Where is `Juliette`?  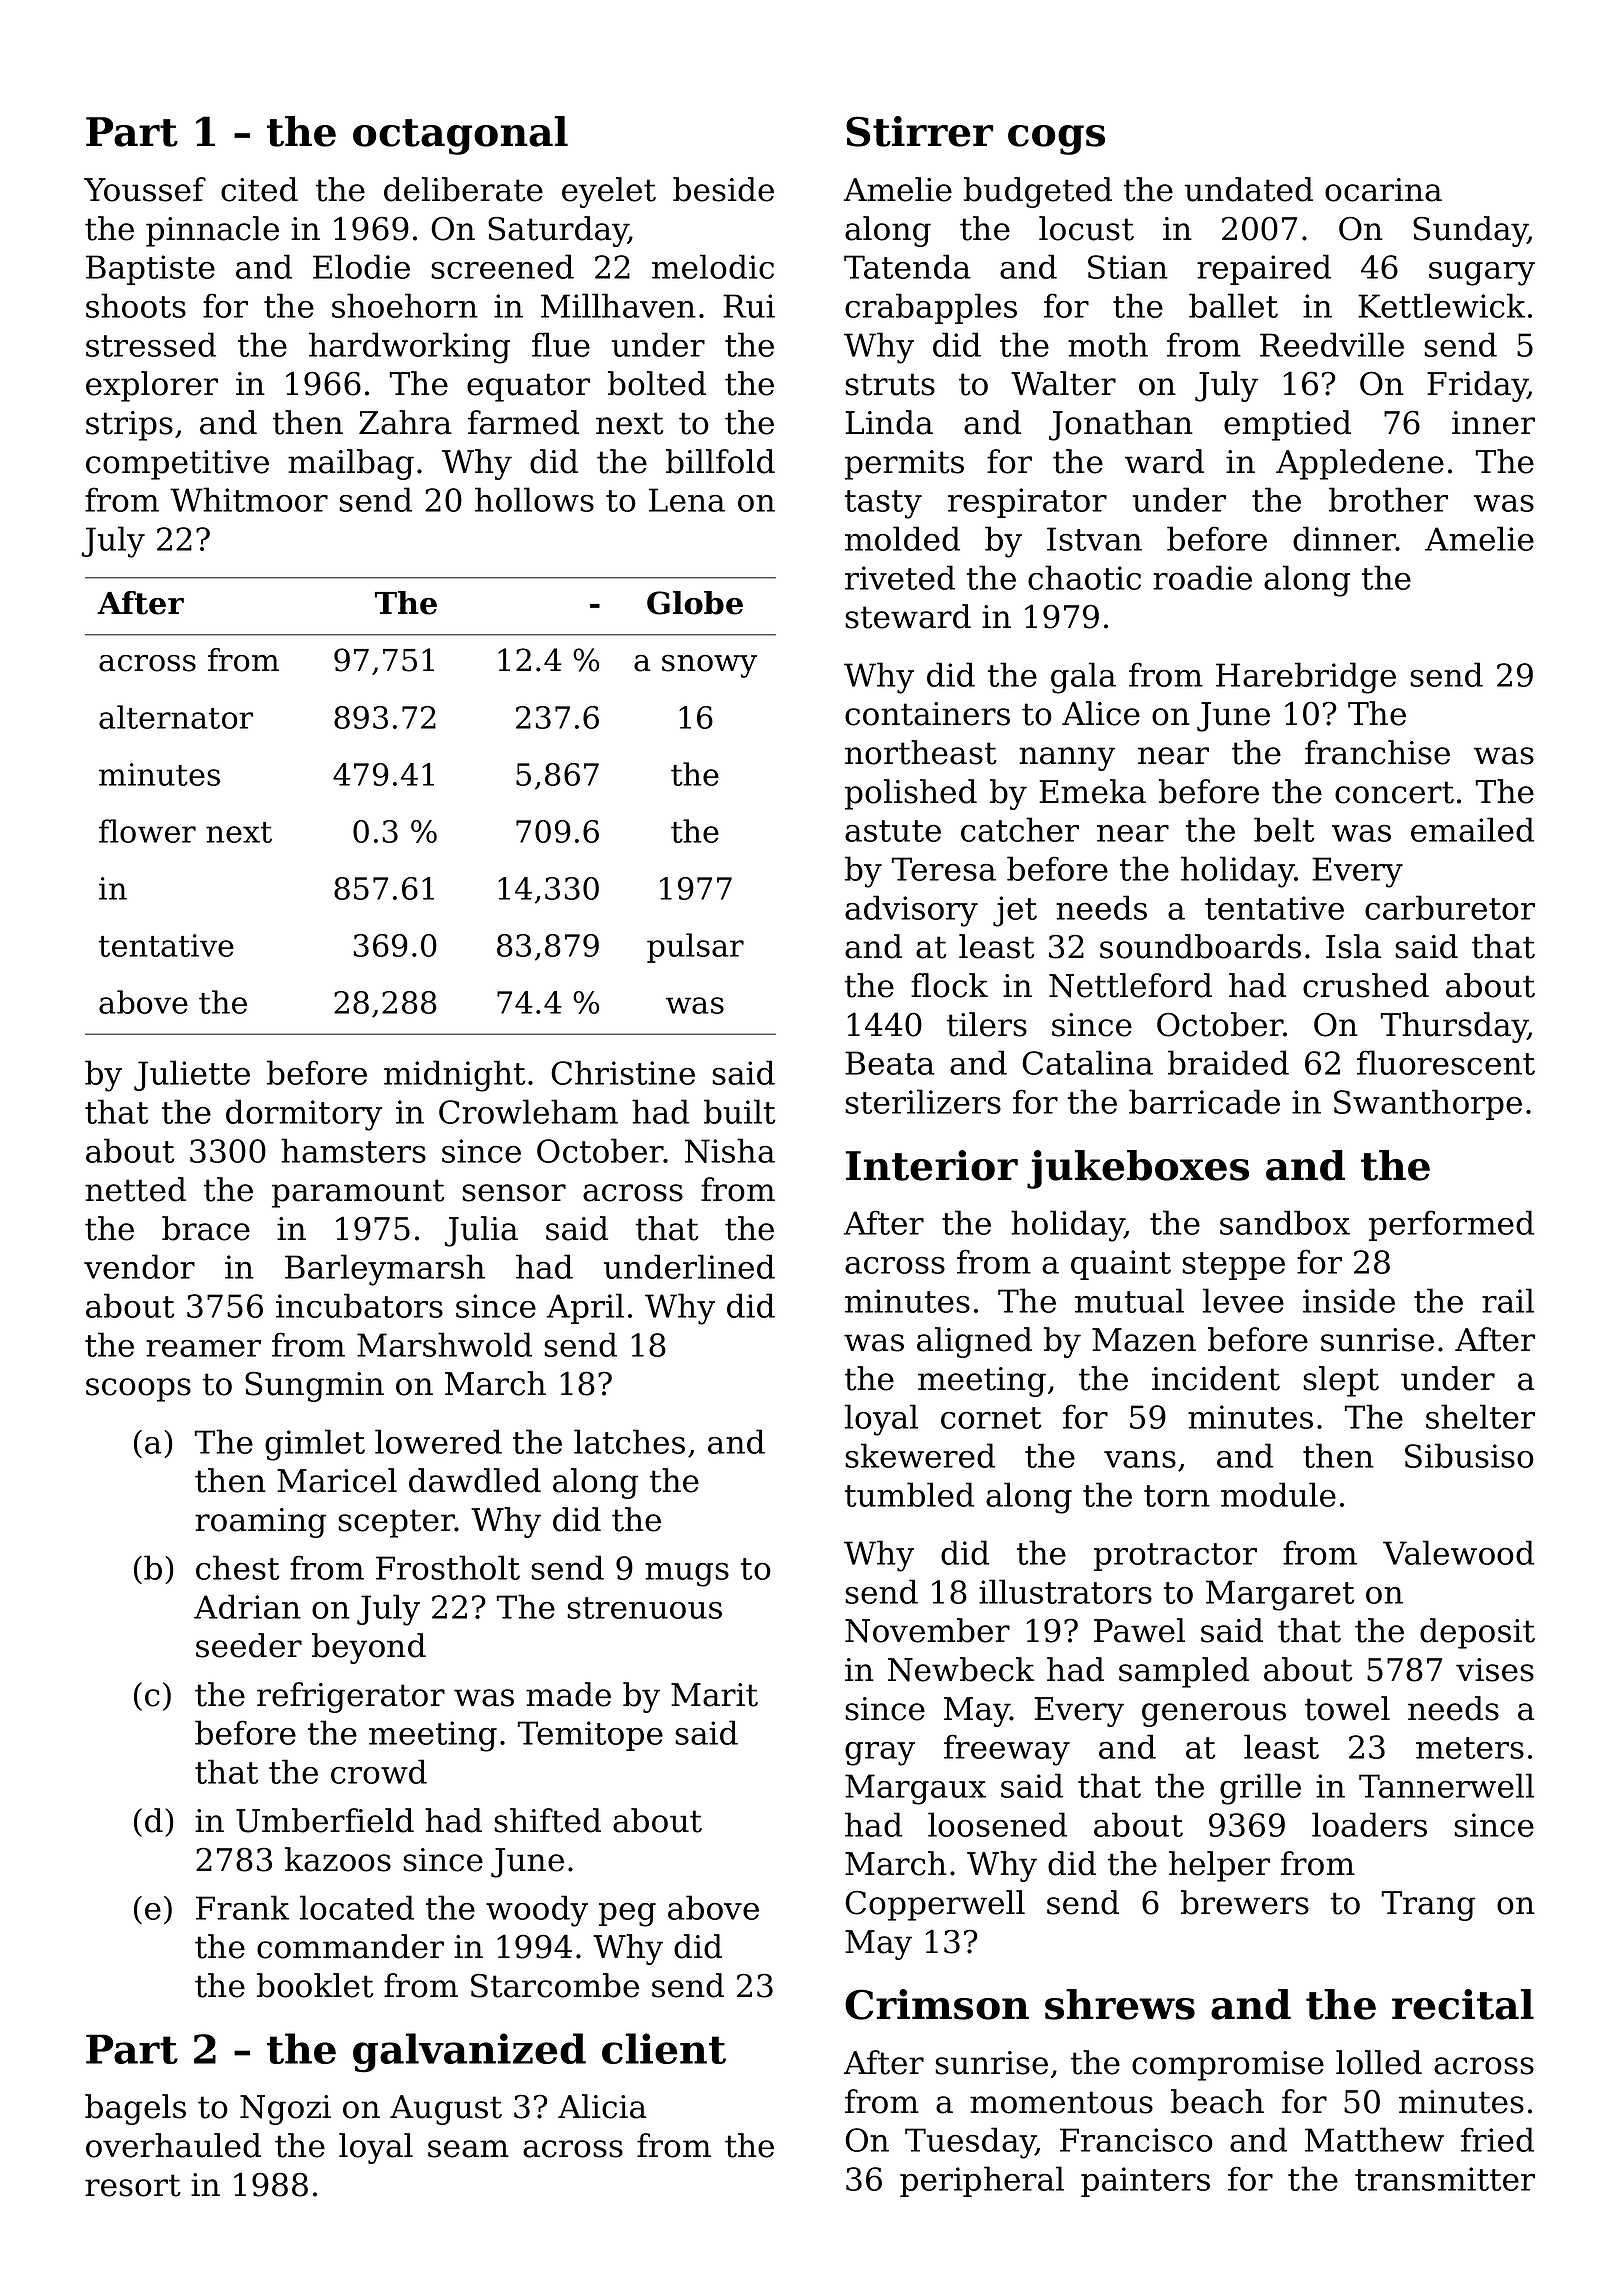 Juliette is located at coordinates (192, 1075).
